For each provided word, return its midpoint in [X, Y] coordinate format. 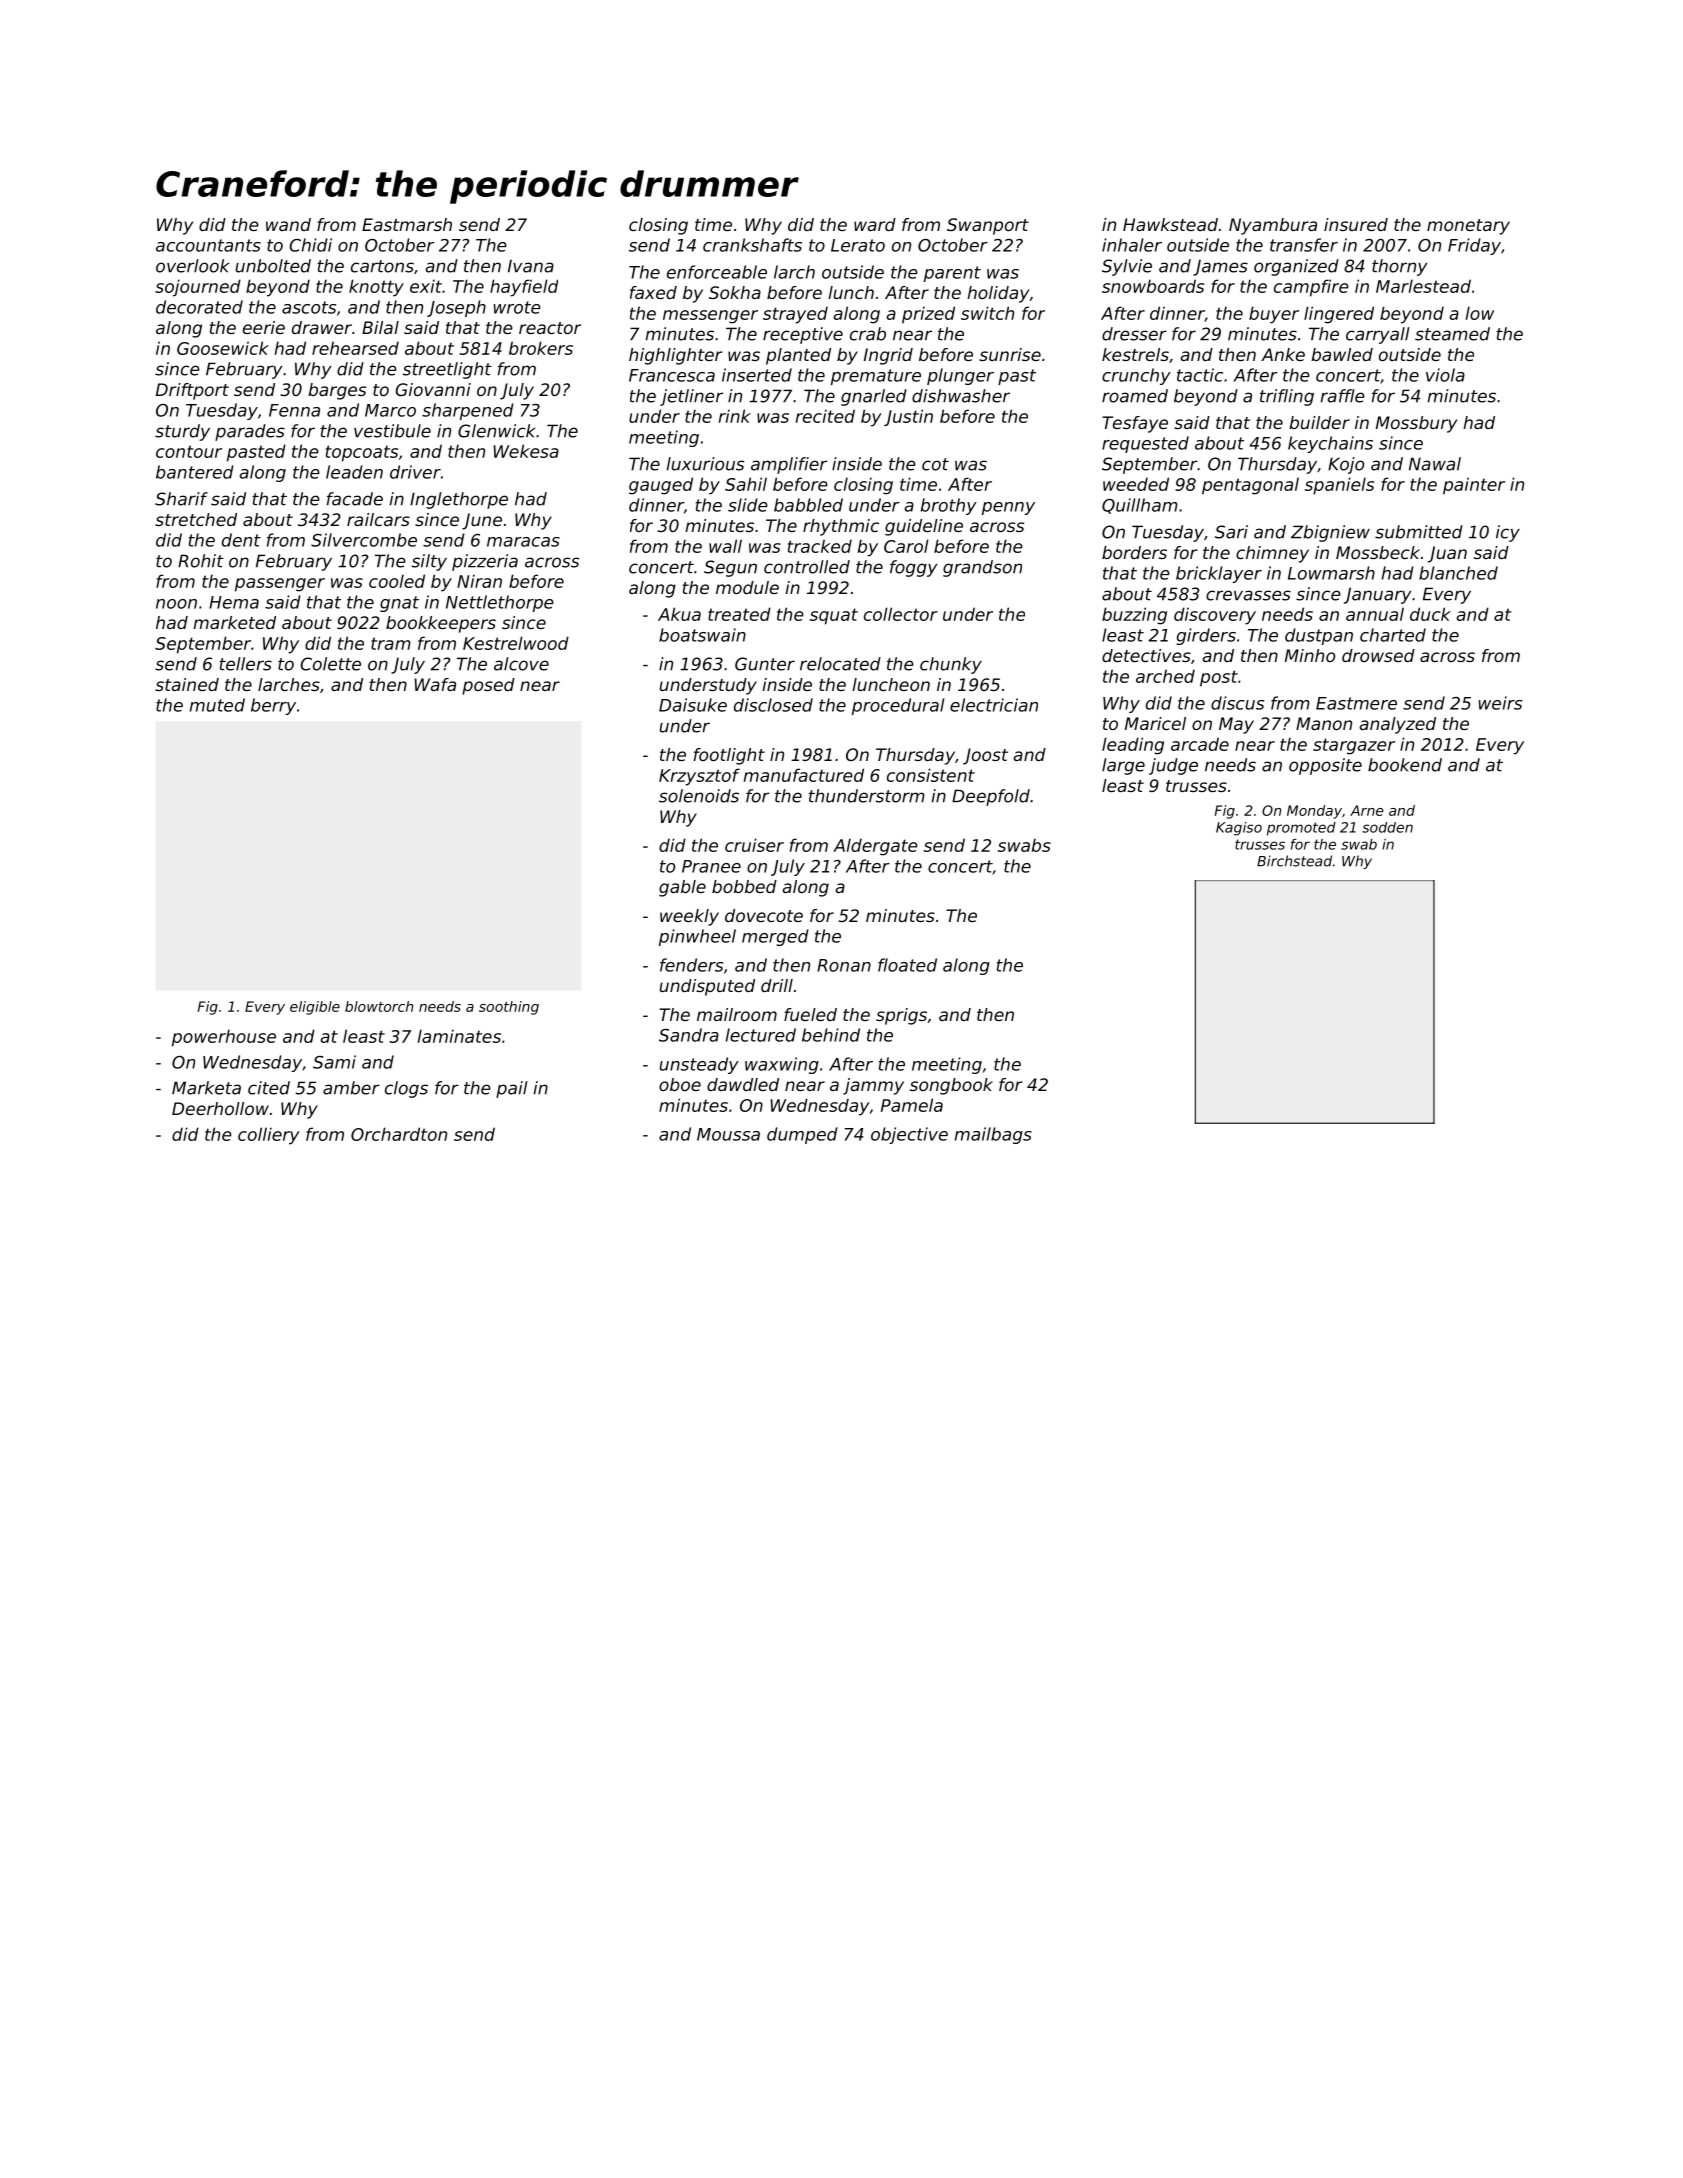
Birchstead [1294, 861]
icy [1508, 533]
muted [217, 705]
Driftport [192, 391]
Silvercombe [364, 540]
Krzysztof [699, 777]
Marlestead [1423, 286]
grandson [982, 568]
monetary [1468, 227]
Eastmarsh [407, 224]
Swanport [988, 226]
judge [1173, 766]
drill [777, 985]
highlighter [676, 356]
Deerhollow [220, 1108]
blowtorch [379, 1006]
